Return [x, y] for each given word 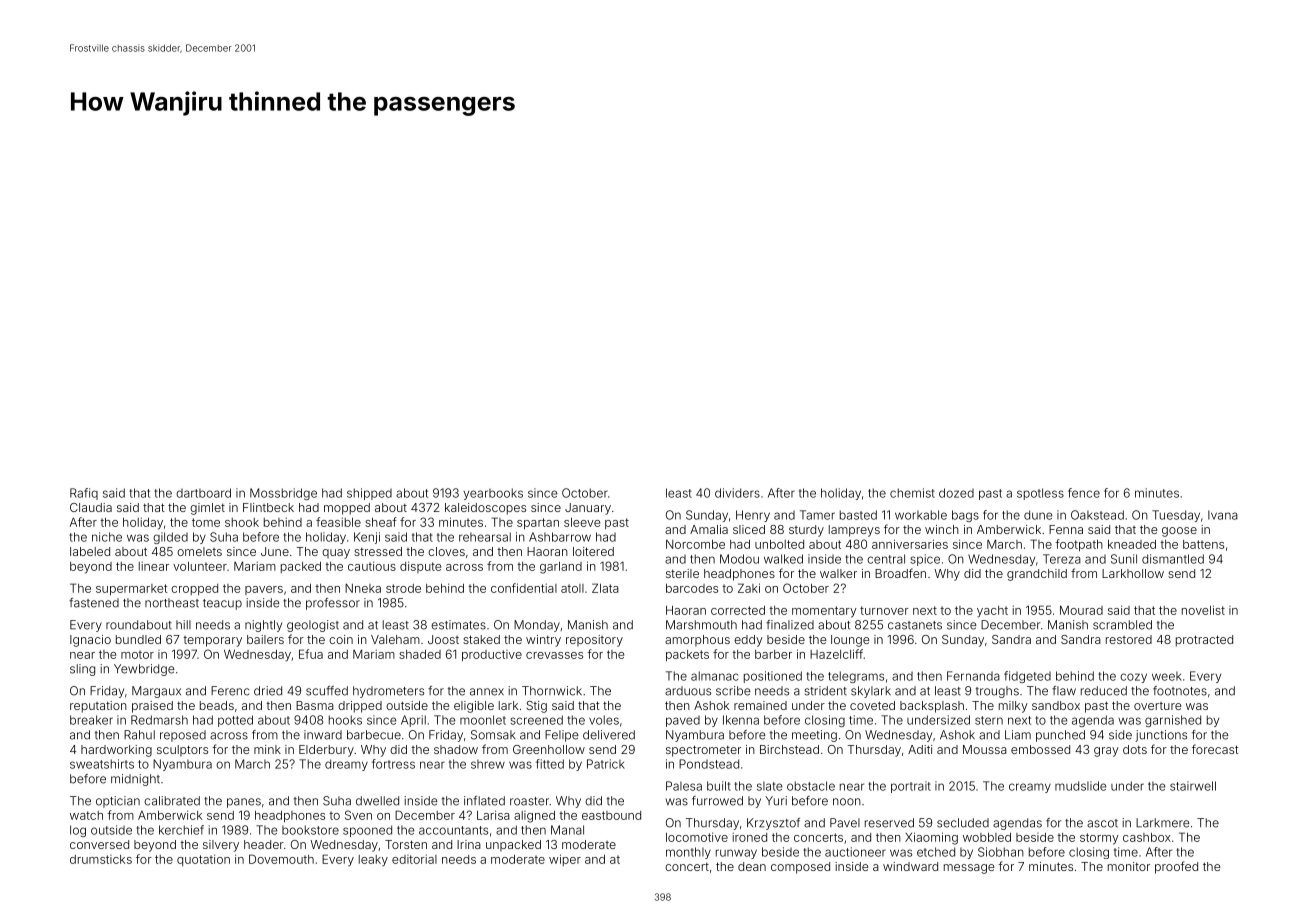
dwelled [377, 801]
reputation [98, 707]
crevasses [554, 655]
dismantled [1173, 559]
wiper [565, 860]
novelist [1203, 610]
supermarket [132, 589]
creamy [1030, 788]
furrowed [717, 801]
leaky [373, 861]
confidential [524, 588]
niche [107, 537]
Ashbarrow [560, 537]
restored [1129, 639]
